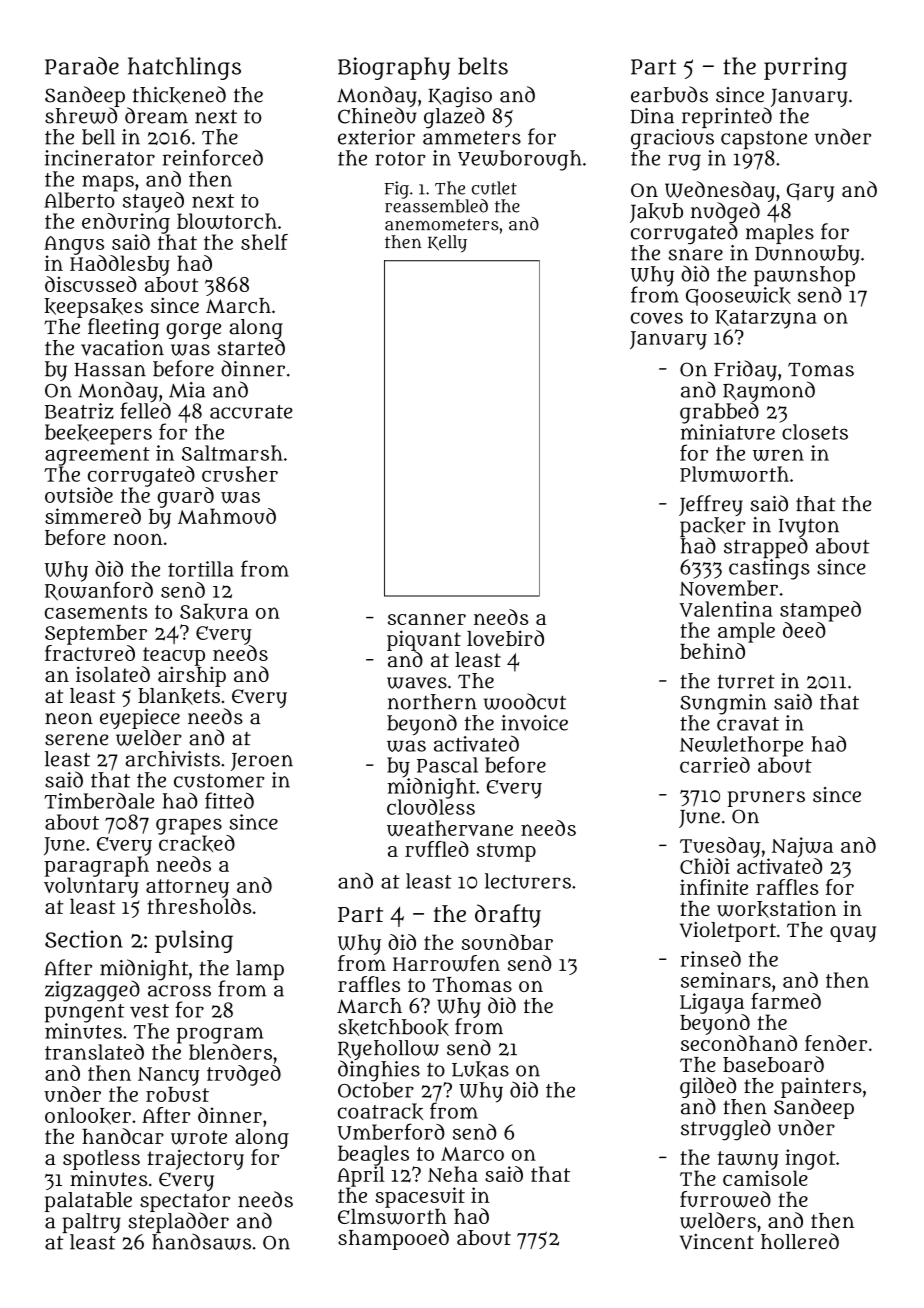 This screenshot has height=1308, width=924. Describe the element at coordinates (91, 1223) in the screenshot. I see `paltry` at that location.
